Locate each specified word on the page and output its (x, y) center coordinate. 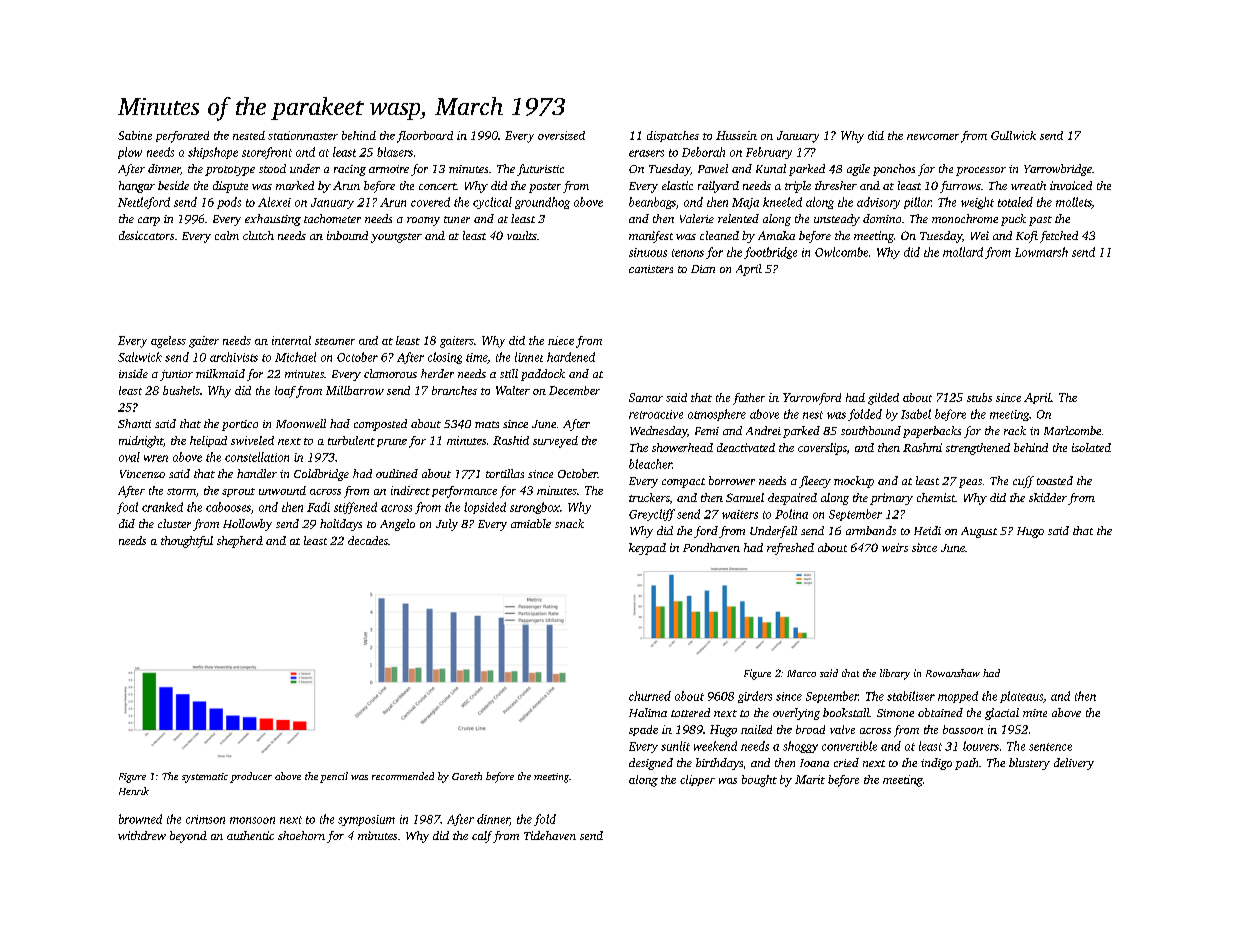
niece (561, 340)
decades (368, 540)
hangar (137, 187)
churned (650, 696)
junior (176, 375)
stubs (979, 397)
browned (140, 819)
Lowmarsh (1041, 252)
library (895, 674)
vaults (522, 235)
